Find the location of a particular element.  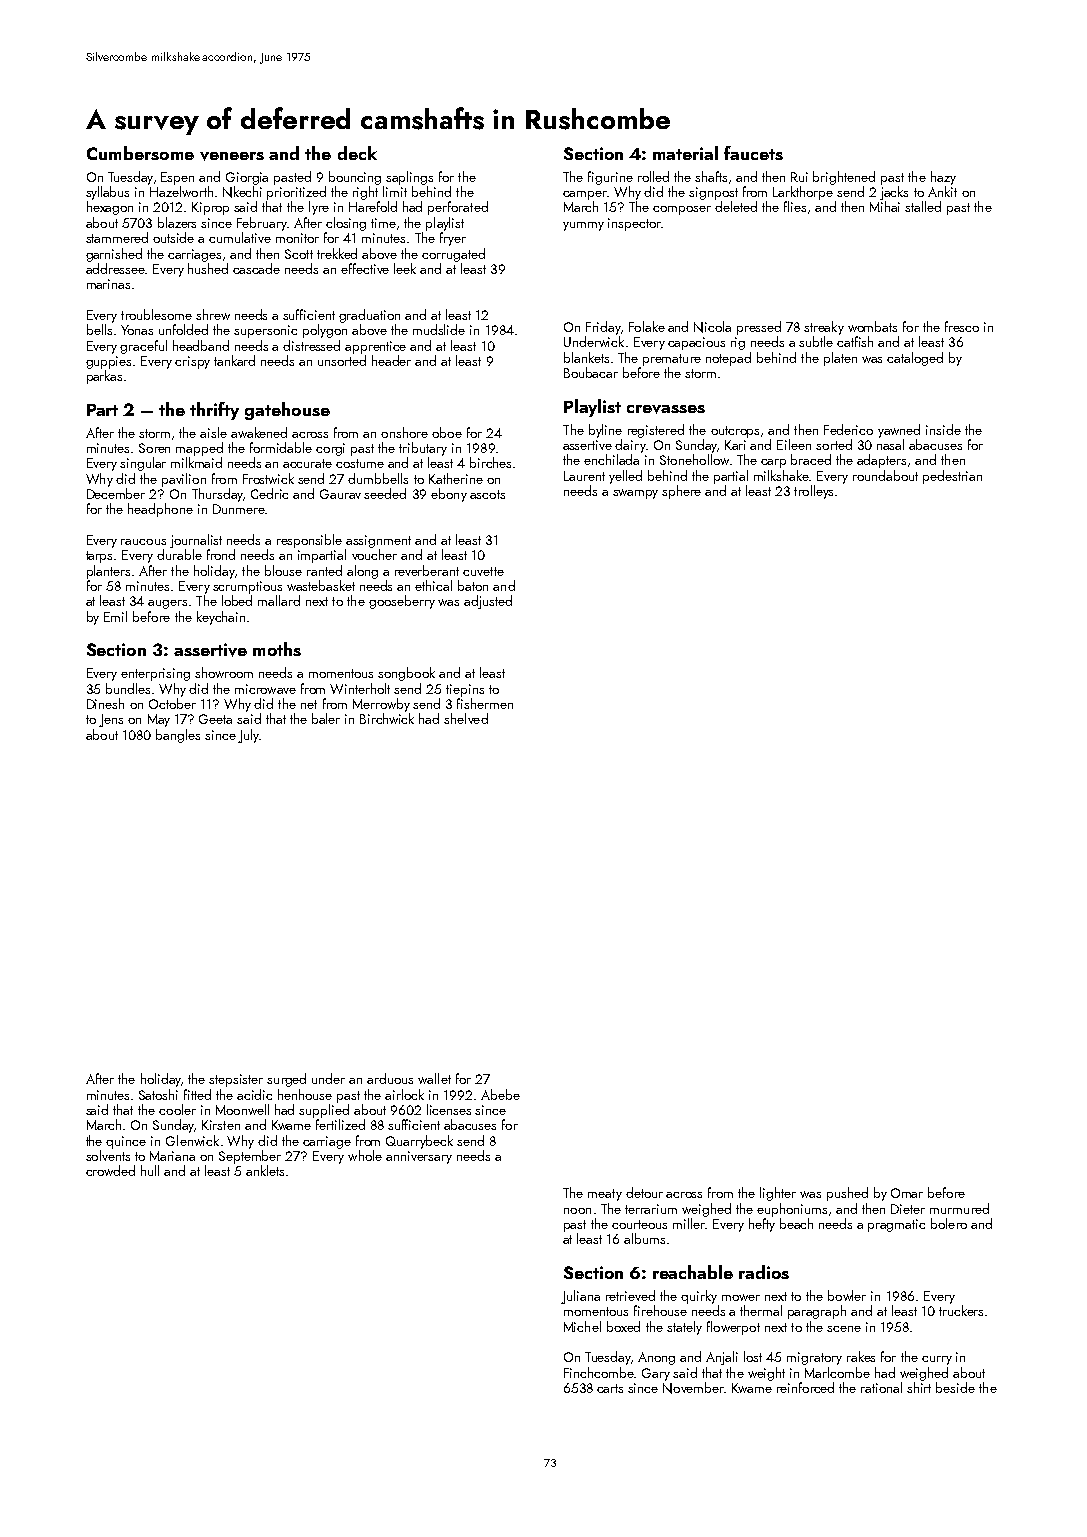

crispy is located at coordinates (192, 362).
